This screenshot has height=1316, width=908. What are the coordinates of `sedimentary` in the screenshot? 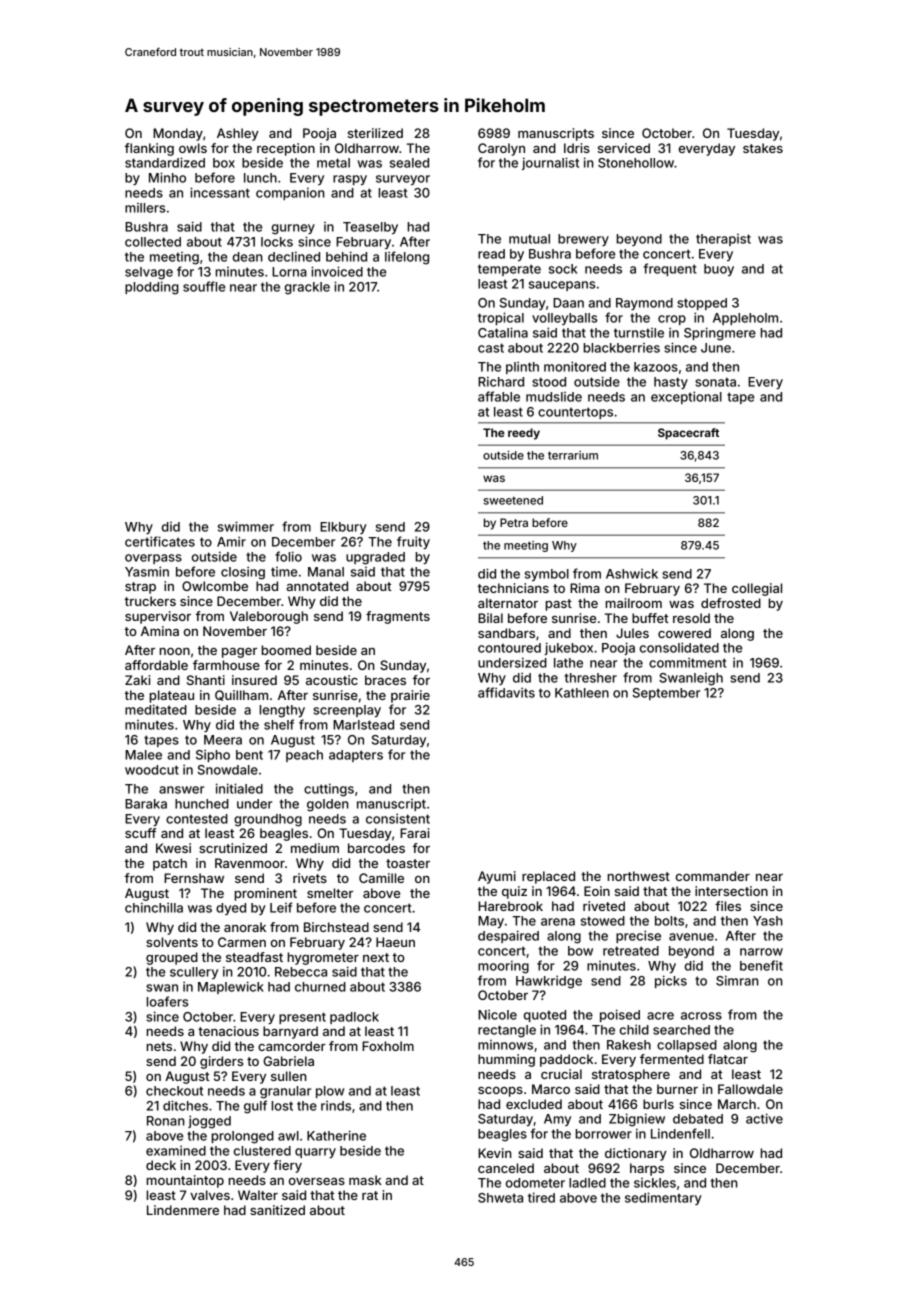 It's located at (663, 1198).
